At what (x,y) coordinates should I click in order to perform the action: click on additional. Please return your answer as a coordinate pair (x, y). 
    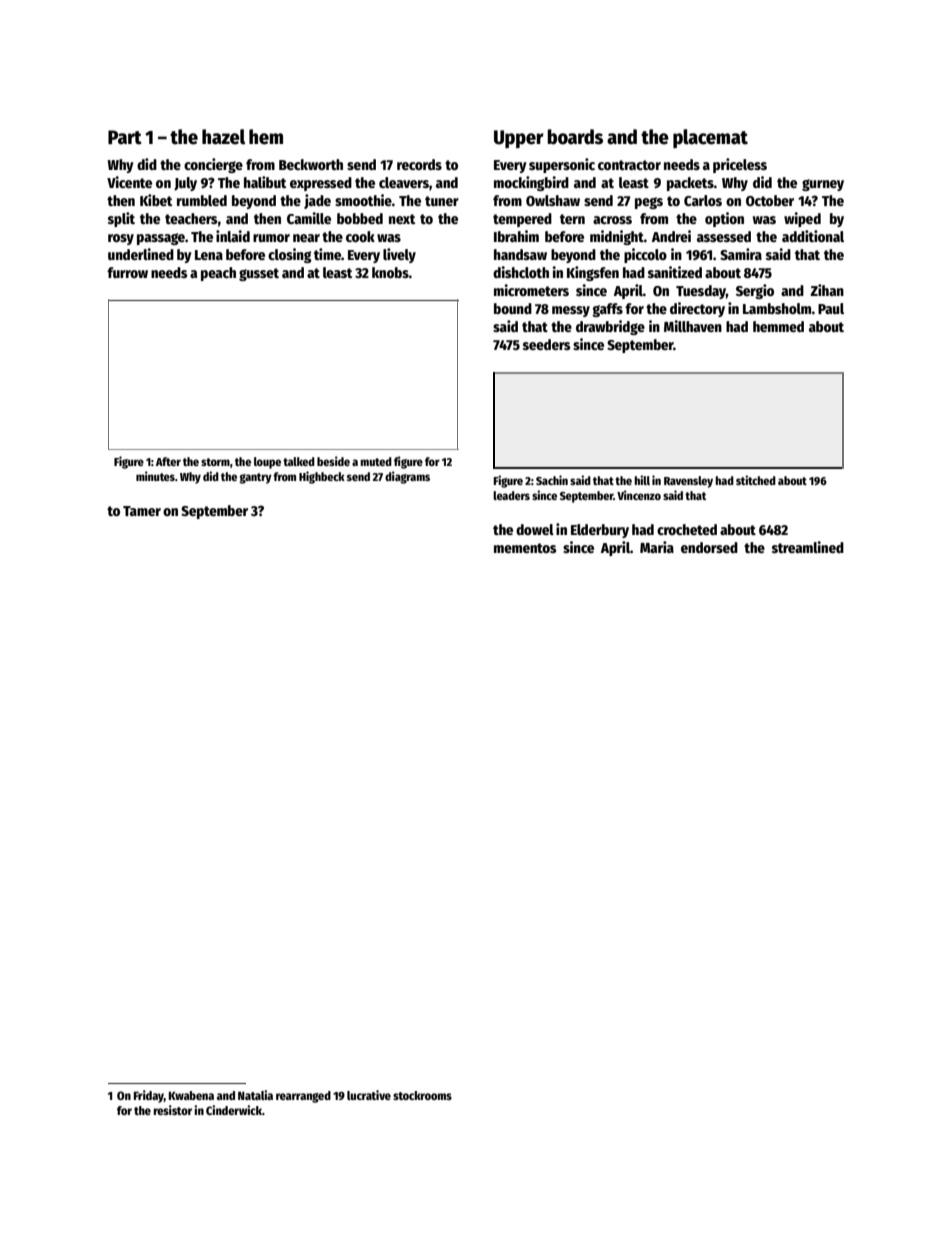
    Looking at the image, I should click on (813, 236).
